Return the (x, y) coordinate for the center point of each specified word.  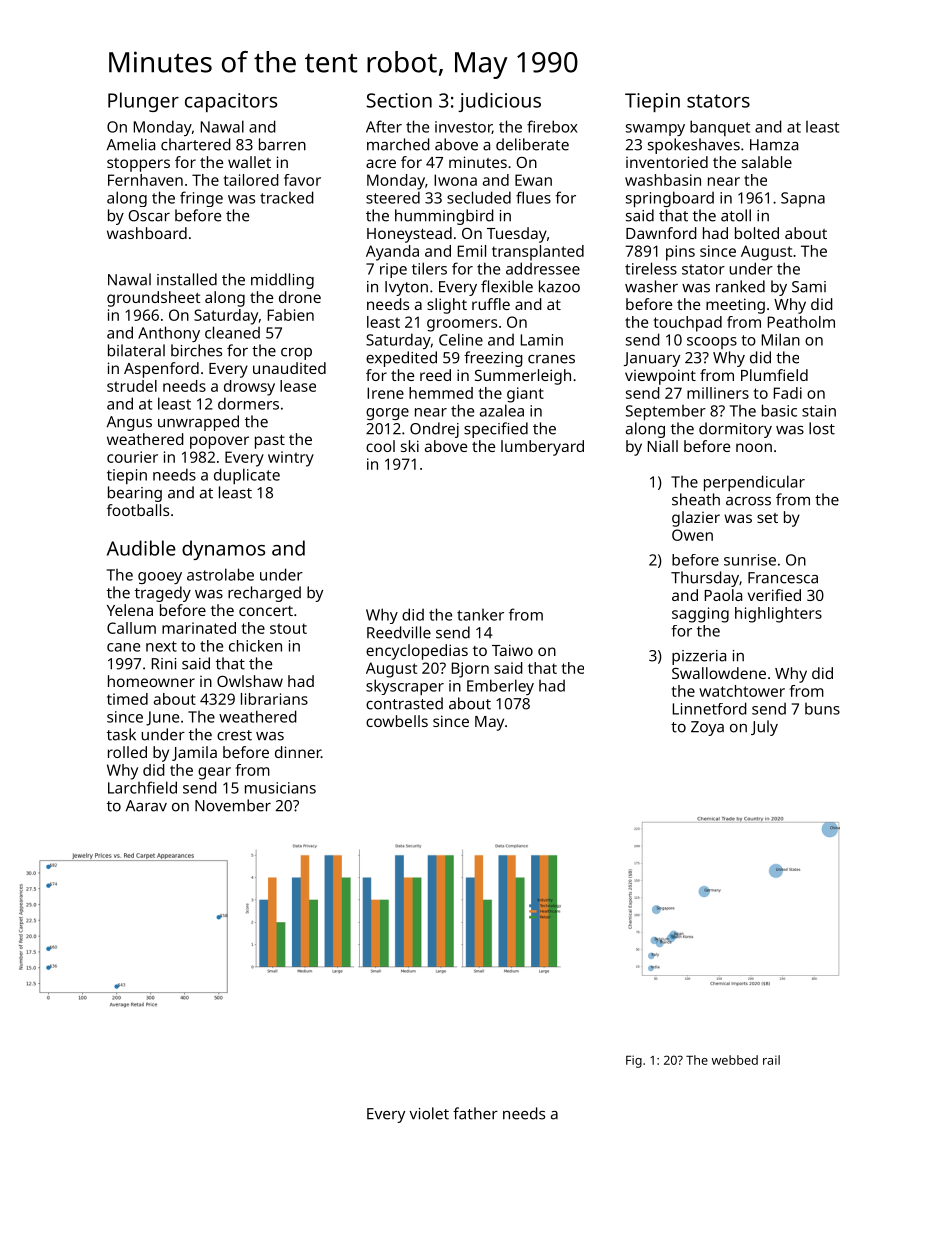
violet (429, 1113)
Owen (692, 535)
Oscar (149, 216)
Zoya (707, 728)
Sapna (803, 199)
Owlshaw (250, 681)
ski (410, 446)
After (384, 126)
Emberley (500, 687)
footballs (138, 510)
